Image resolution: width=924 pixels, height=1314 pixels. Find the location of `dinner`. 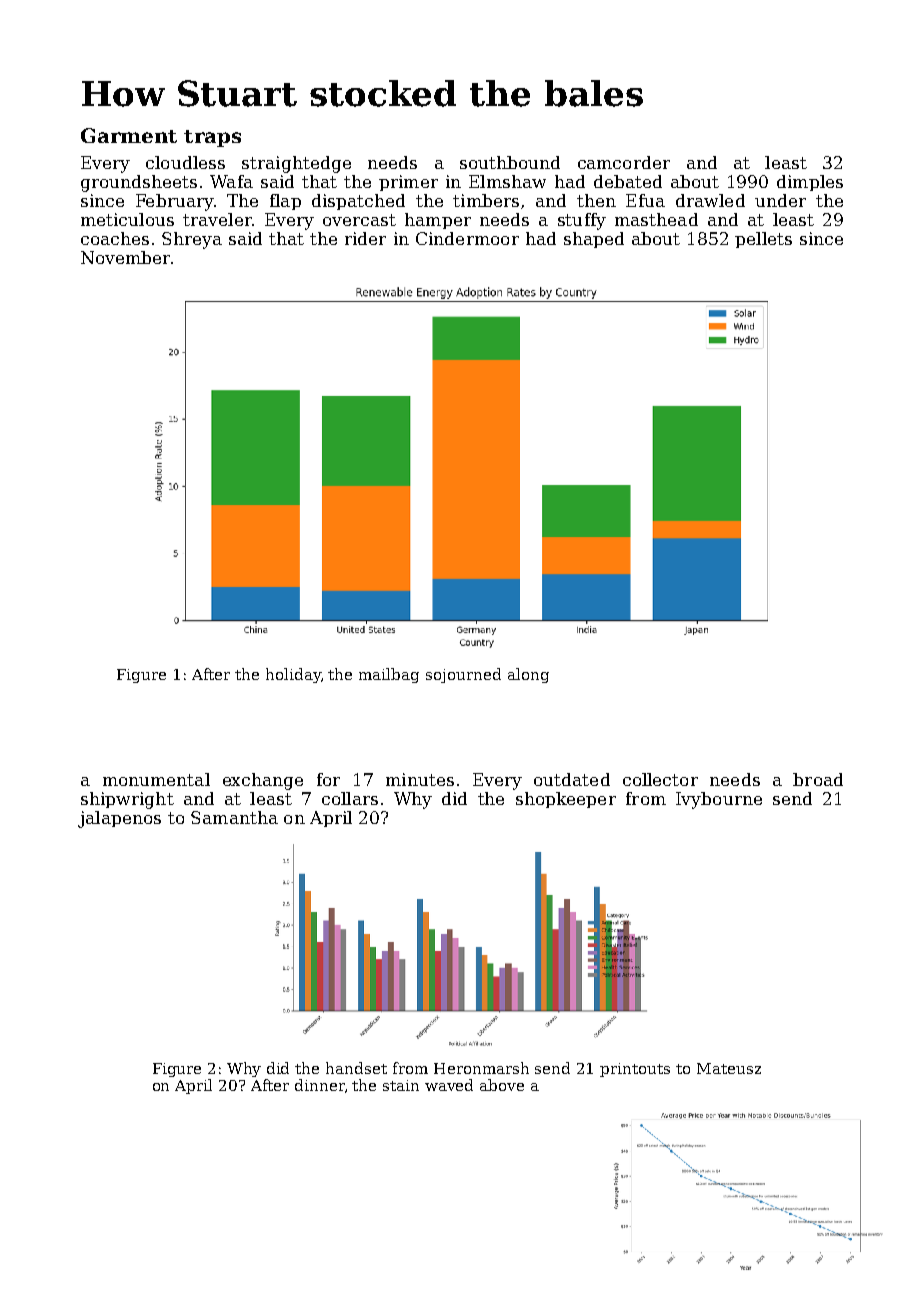

dinner is located at coordinates (320, 1085).
